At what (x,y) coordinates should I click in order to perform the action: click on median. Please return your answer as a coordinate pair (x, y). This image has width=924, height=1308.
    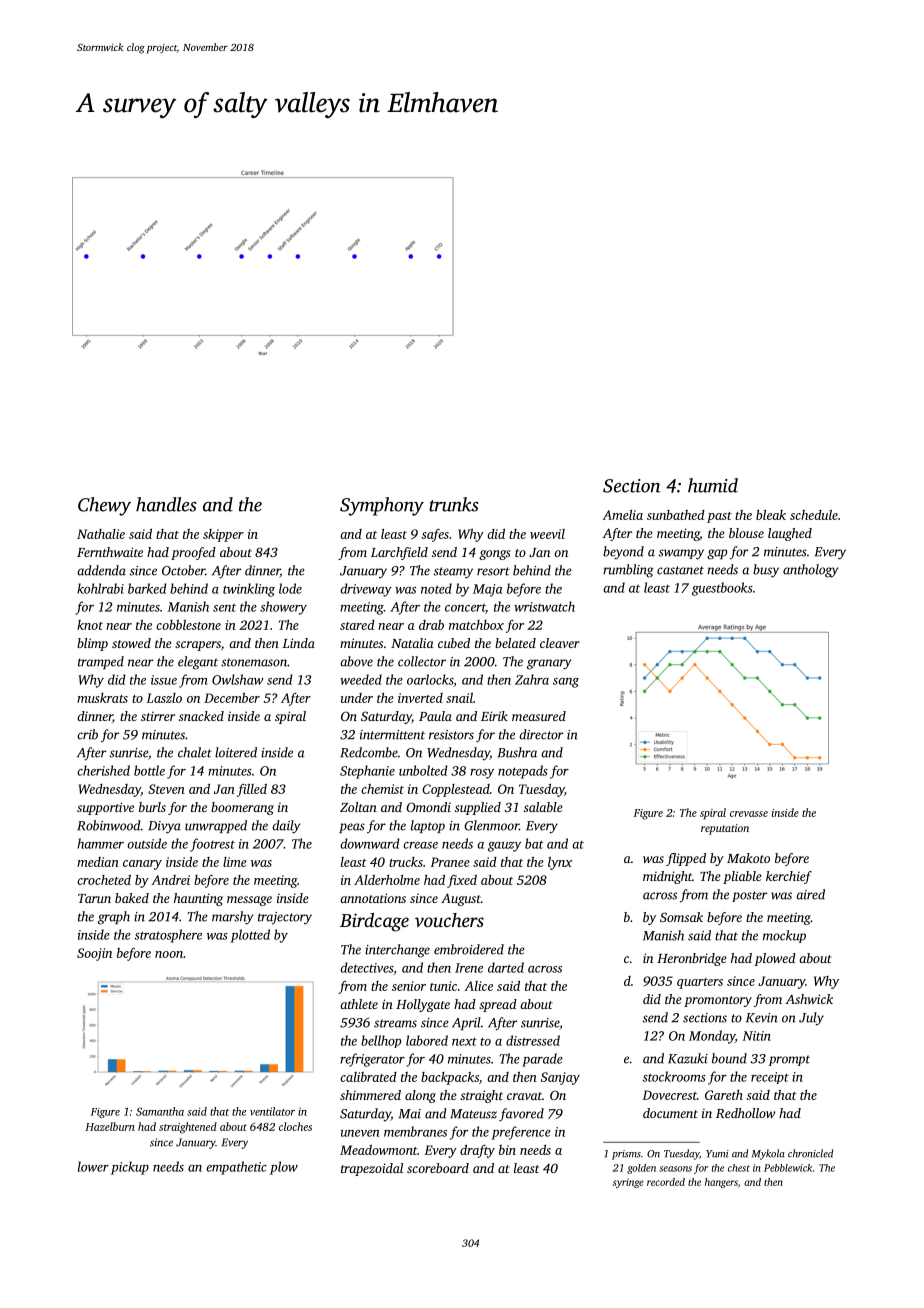
    Looking at the image, I should click on (98, 862).
